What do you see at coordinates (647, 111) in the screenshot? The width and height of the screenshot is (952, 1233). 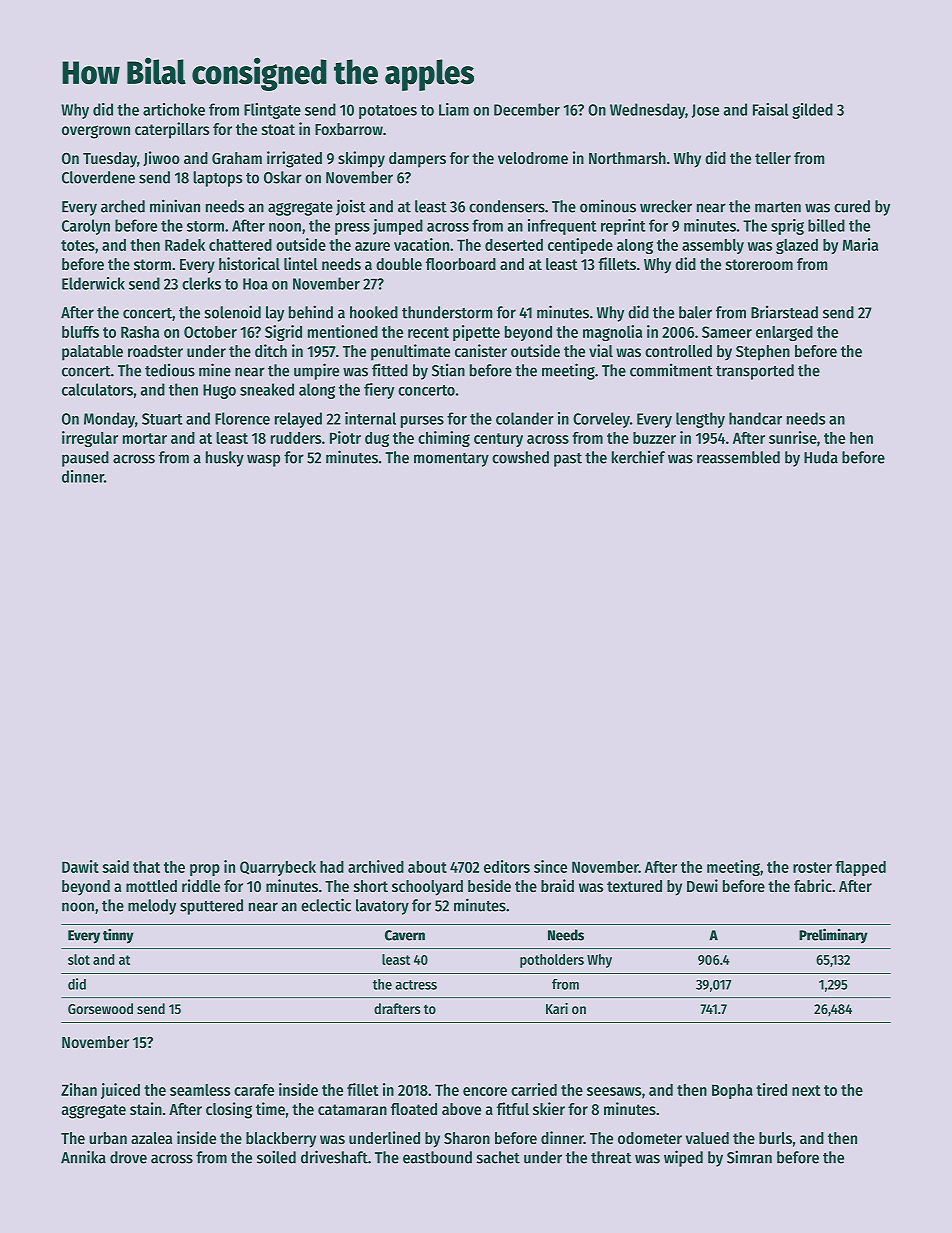 I see `Wednesday` at bounding box center [647, 111].
